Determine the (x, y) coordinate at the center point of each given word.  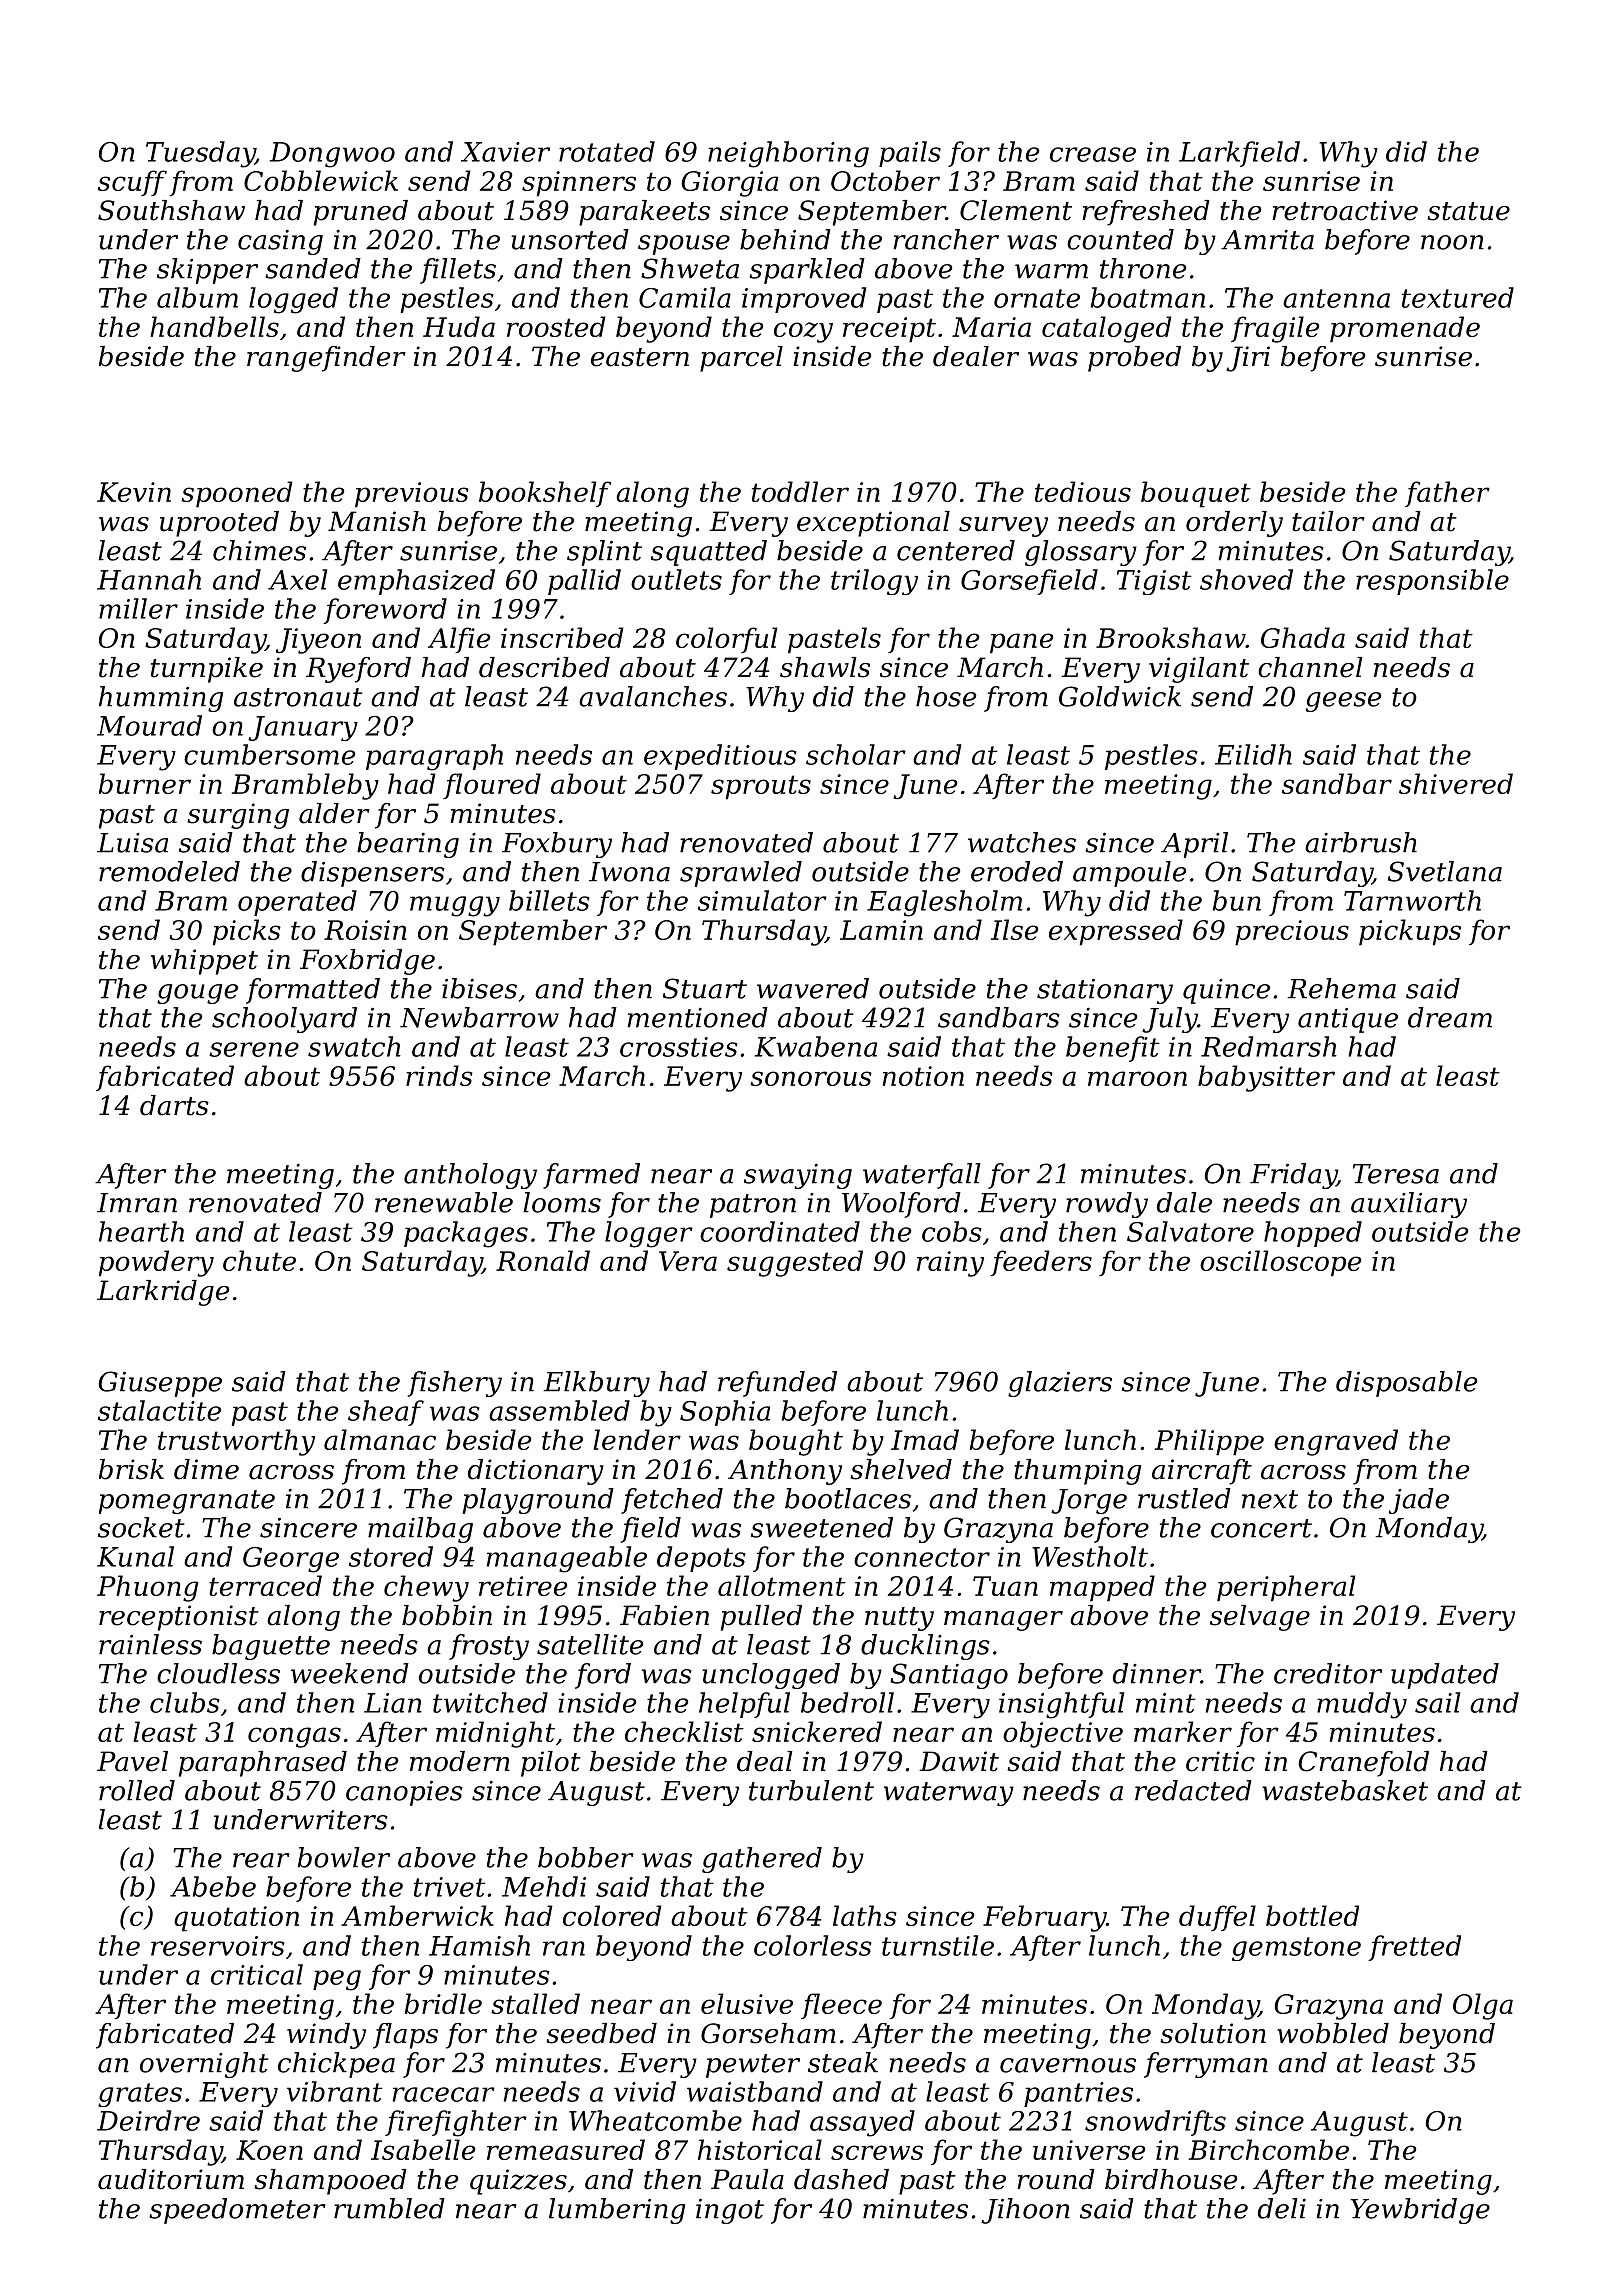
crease (1093, 154)
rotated (607, 151)
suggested (795, 1263)
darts (174, 1105)
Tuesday (200, 154)
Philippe (1209, 1442)
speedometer (237, 2211)
